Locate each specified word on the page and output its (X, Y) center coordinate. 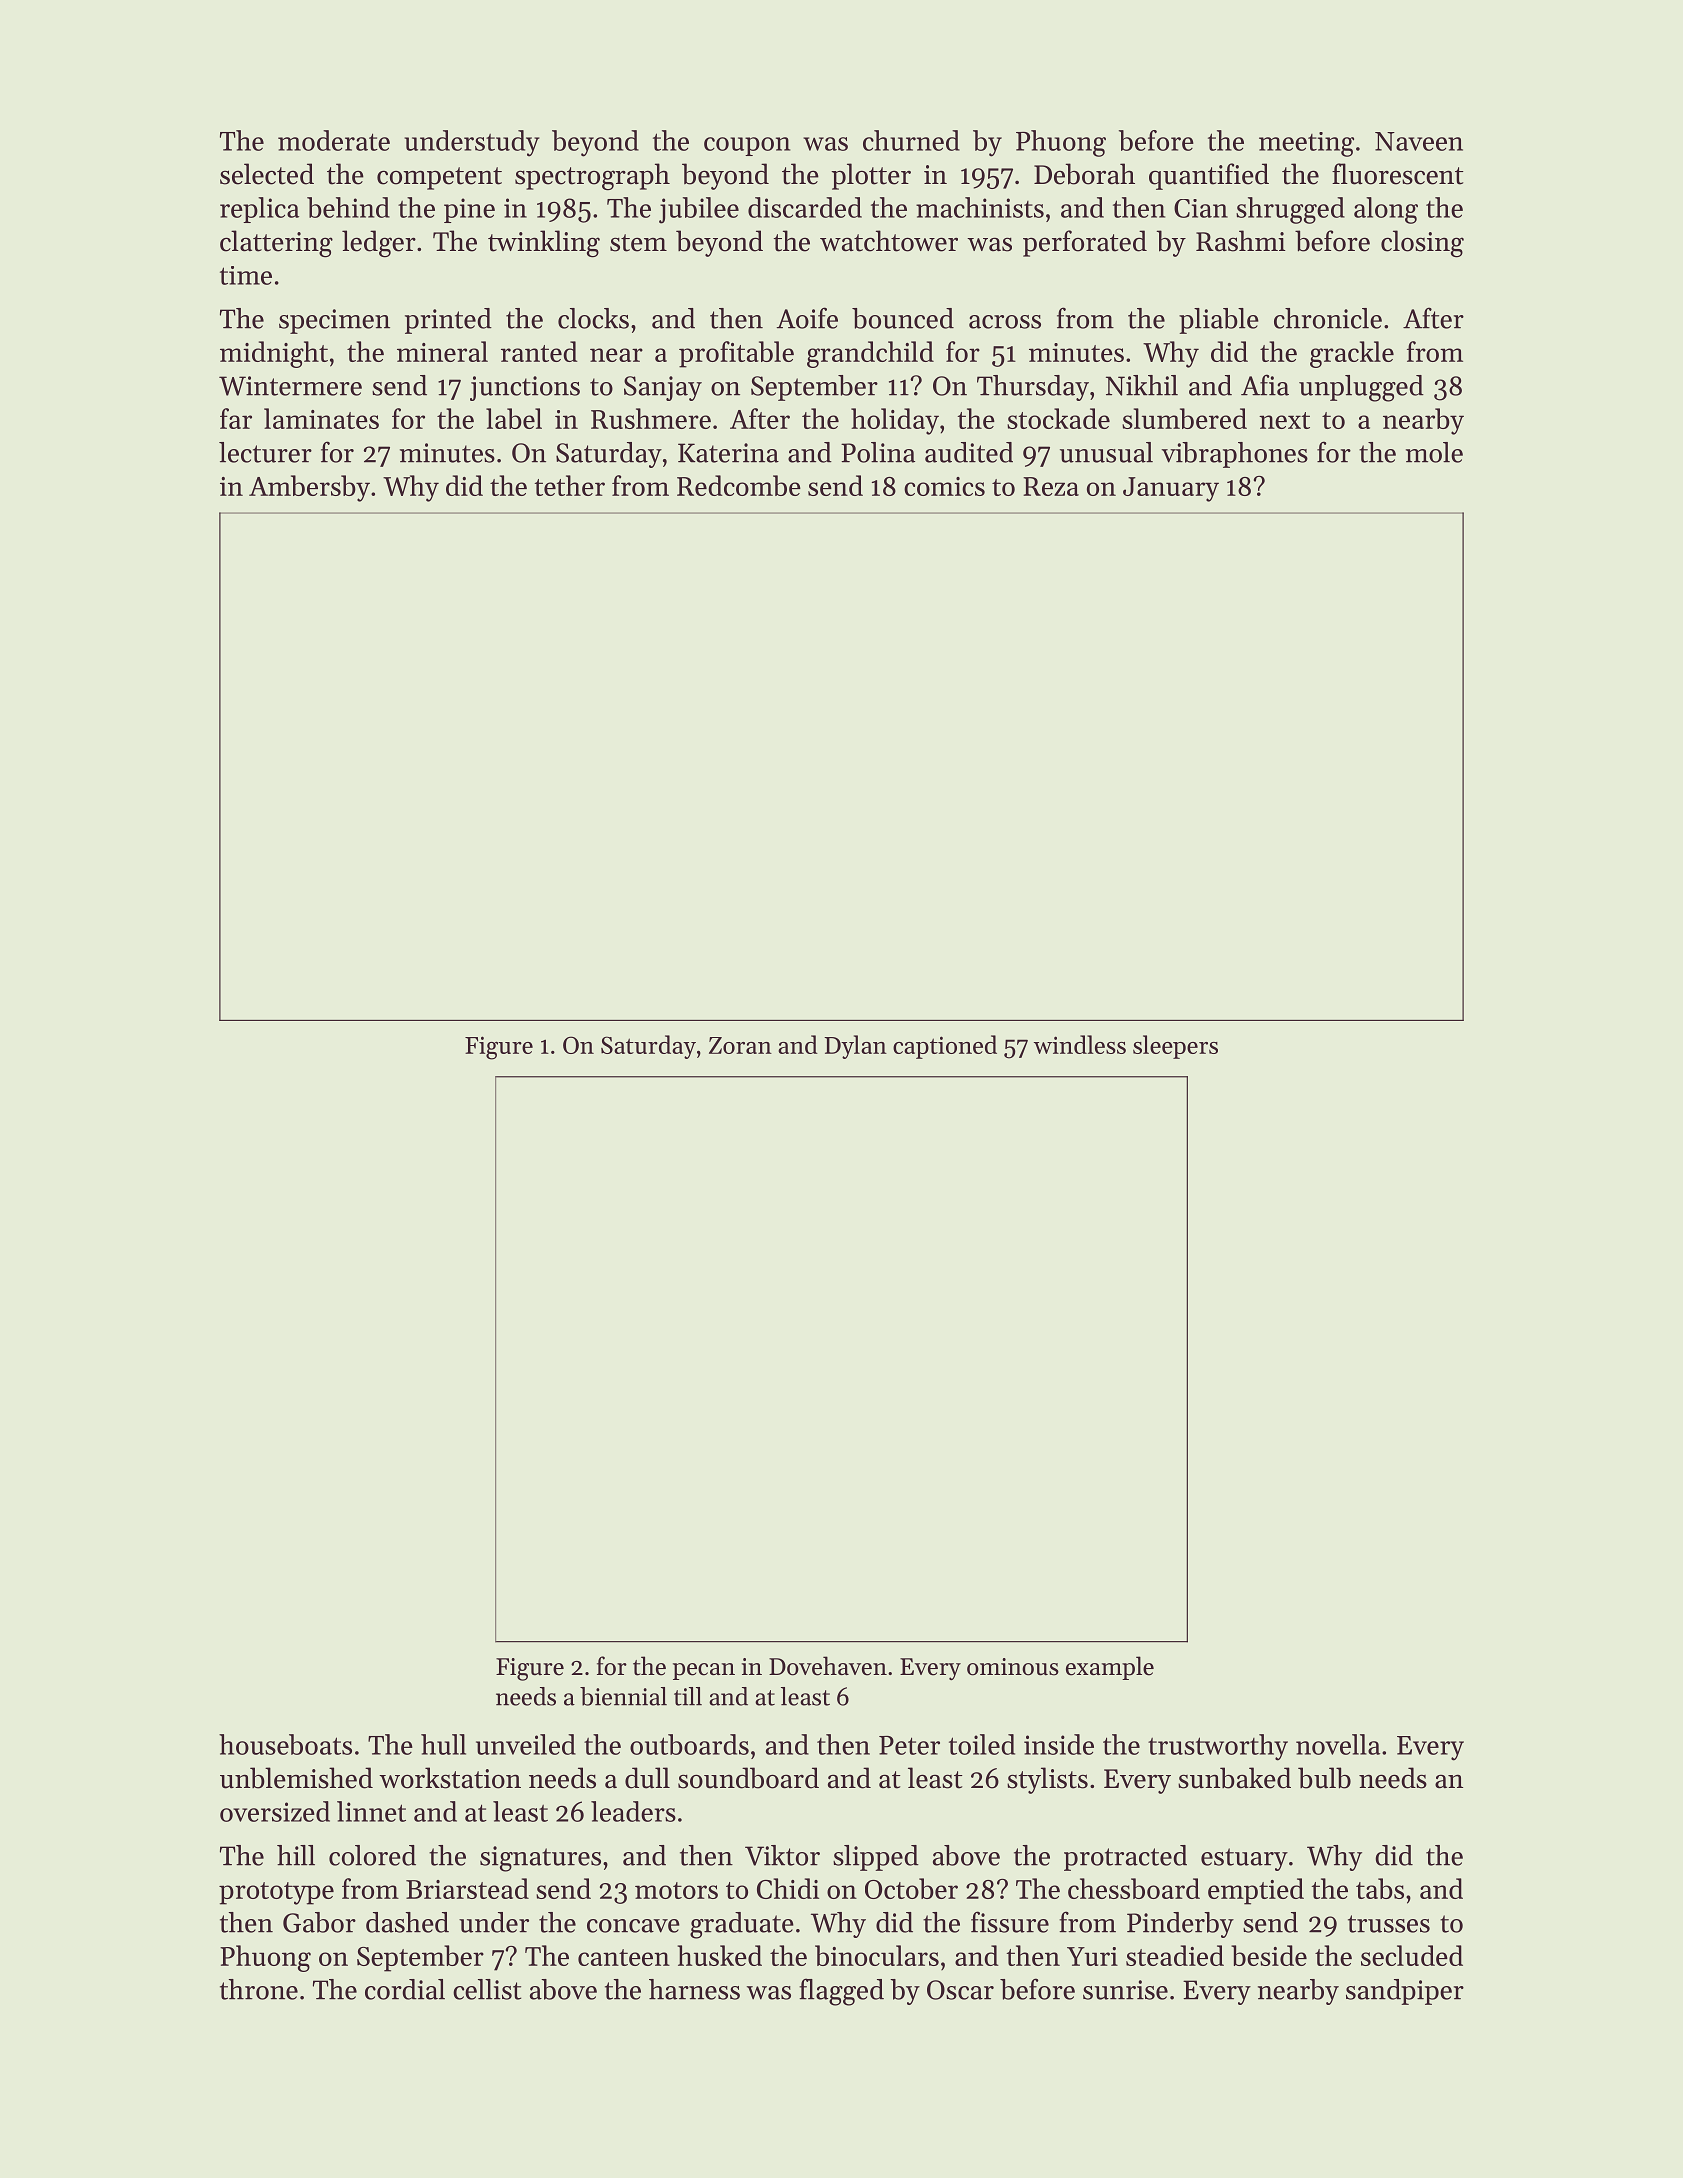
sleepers (1175, 1047)
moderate (334, 140)
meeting (1306, 144)
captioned (945, 1047)
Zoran (740, 1045)
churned (911, 140)
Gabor (319, 1922)
